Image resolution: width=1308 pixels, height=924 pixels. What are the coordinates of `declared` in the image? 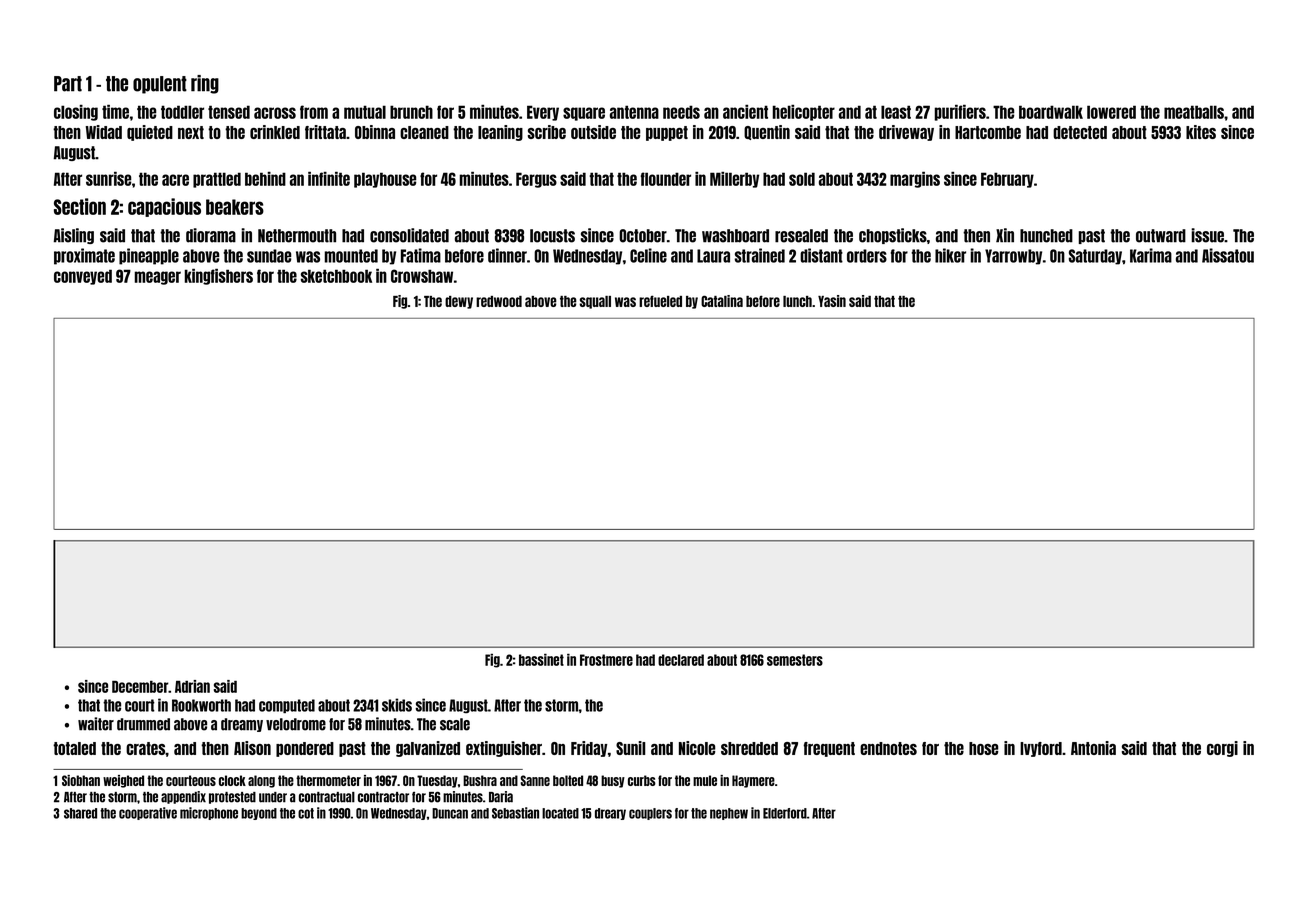 It's located at (681, 660).
